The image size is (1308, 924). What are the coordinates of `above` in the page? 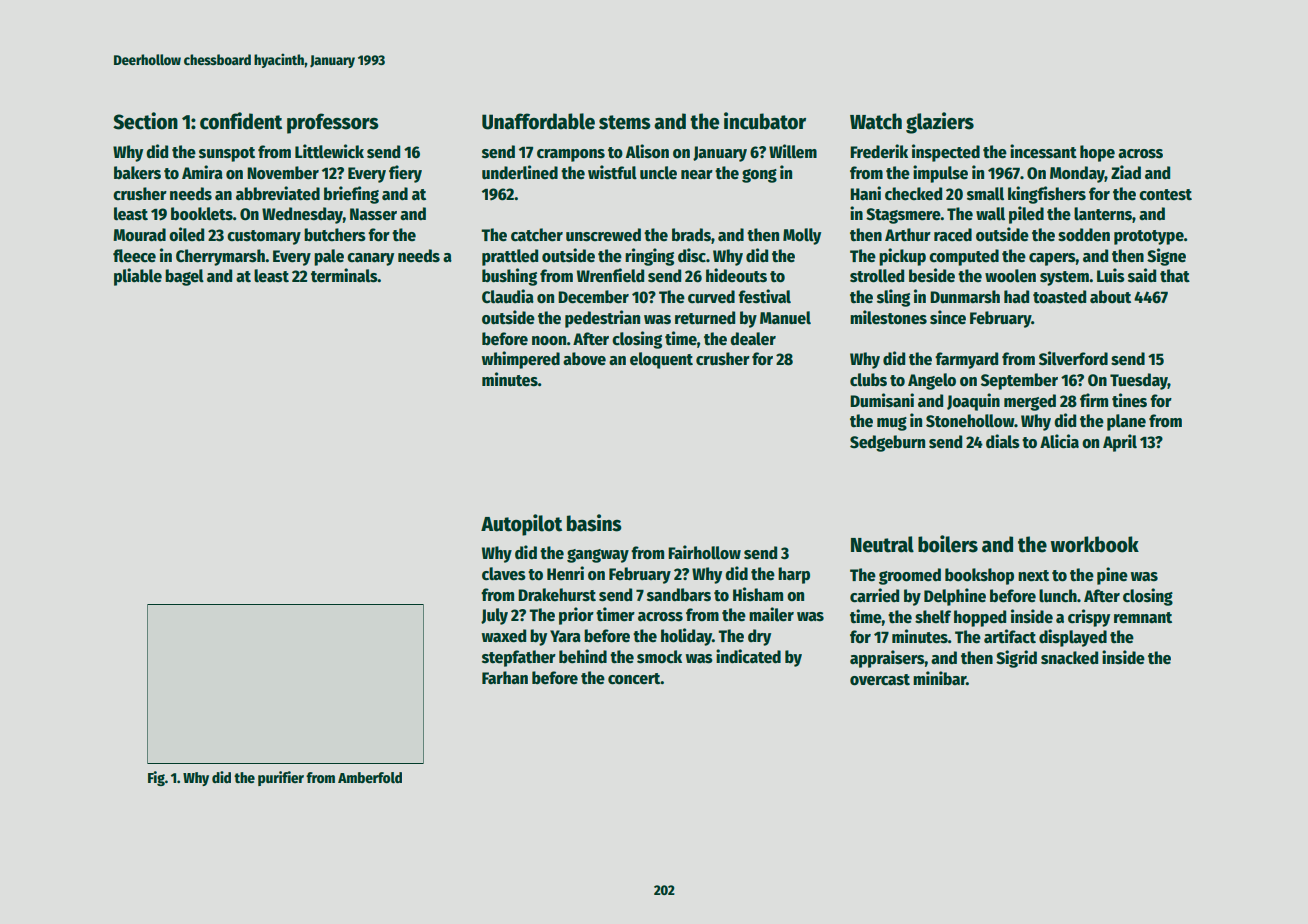 It's located at (584, 359).
